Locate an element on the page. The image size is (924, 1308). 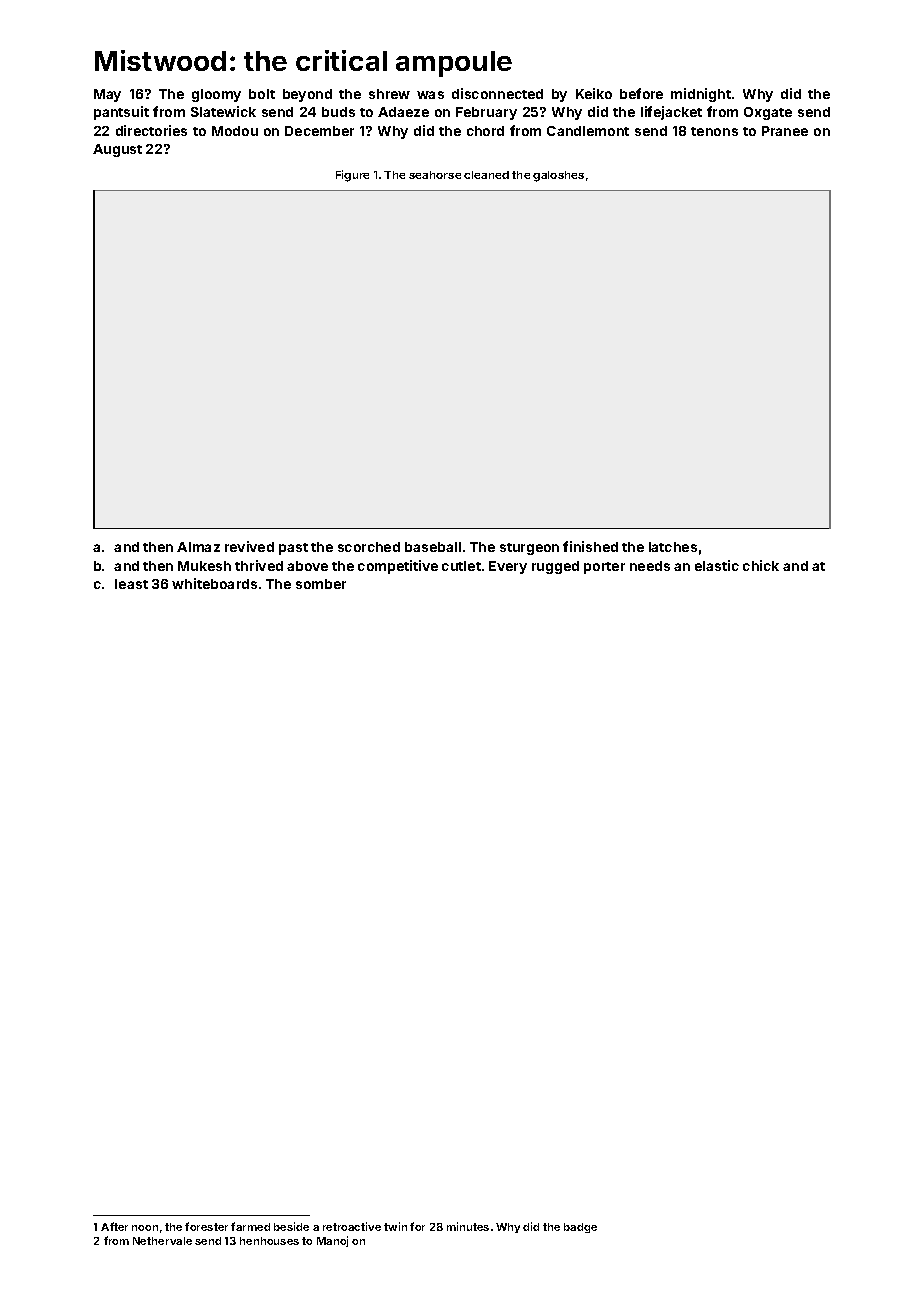
somber is located at coordinates (321, 584).
